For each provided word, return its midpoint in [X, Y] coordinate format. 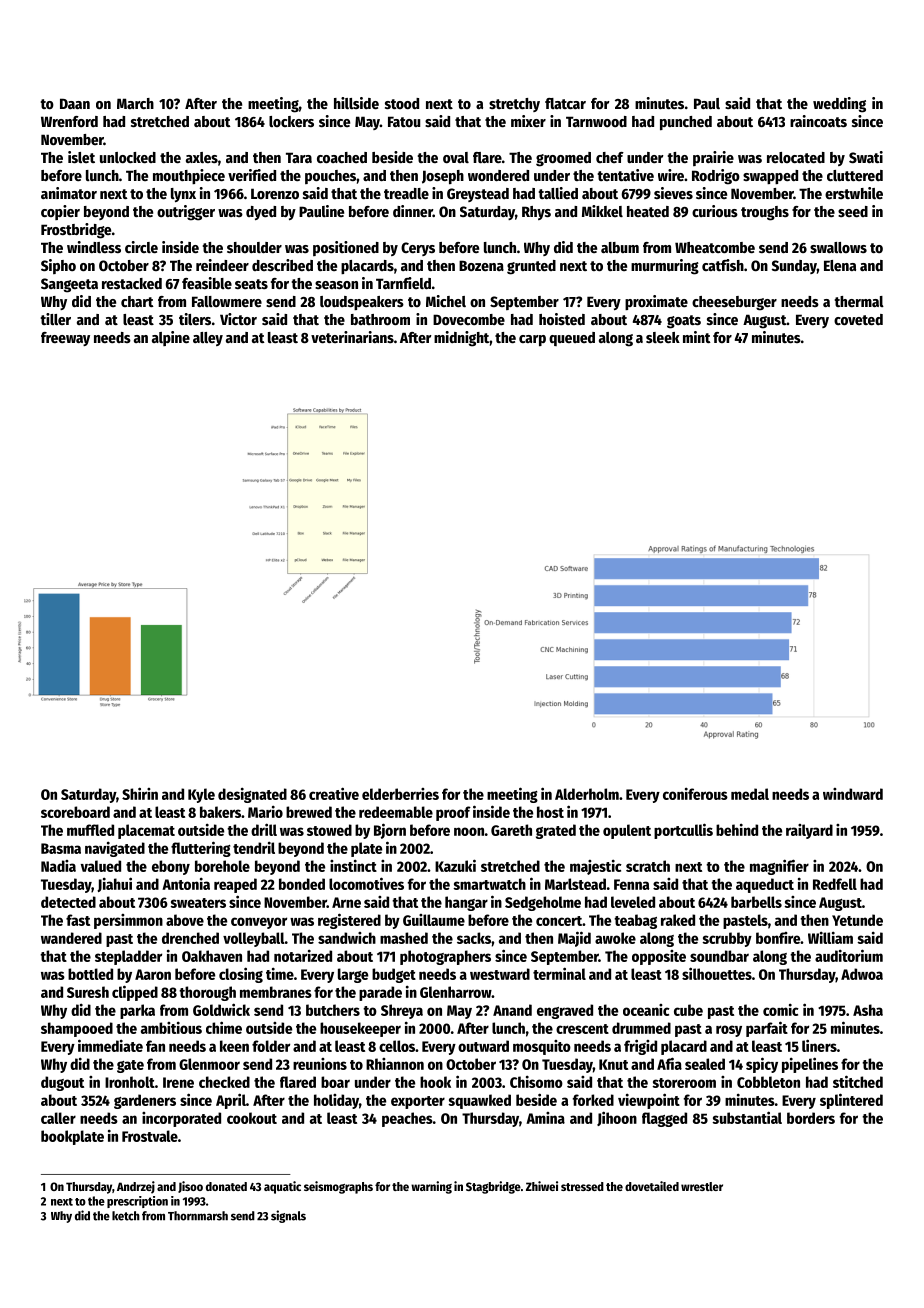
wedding [839, 105]
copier [60, 212]
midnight [461, 339]
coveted [858, 319]
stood [402, 103]
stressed [582, 1186]
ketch [126, 1216]
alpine [171, 338]
